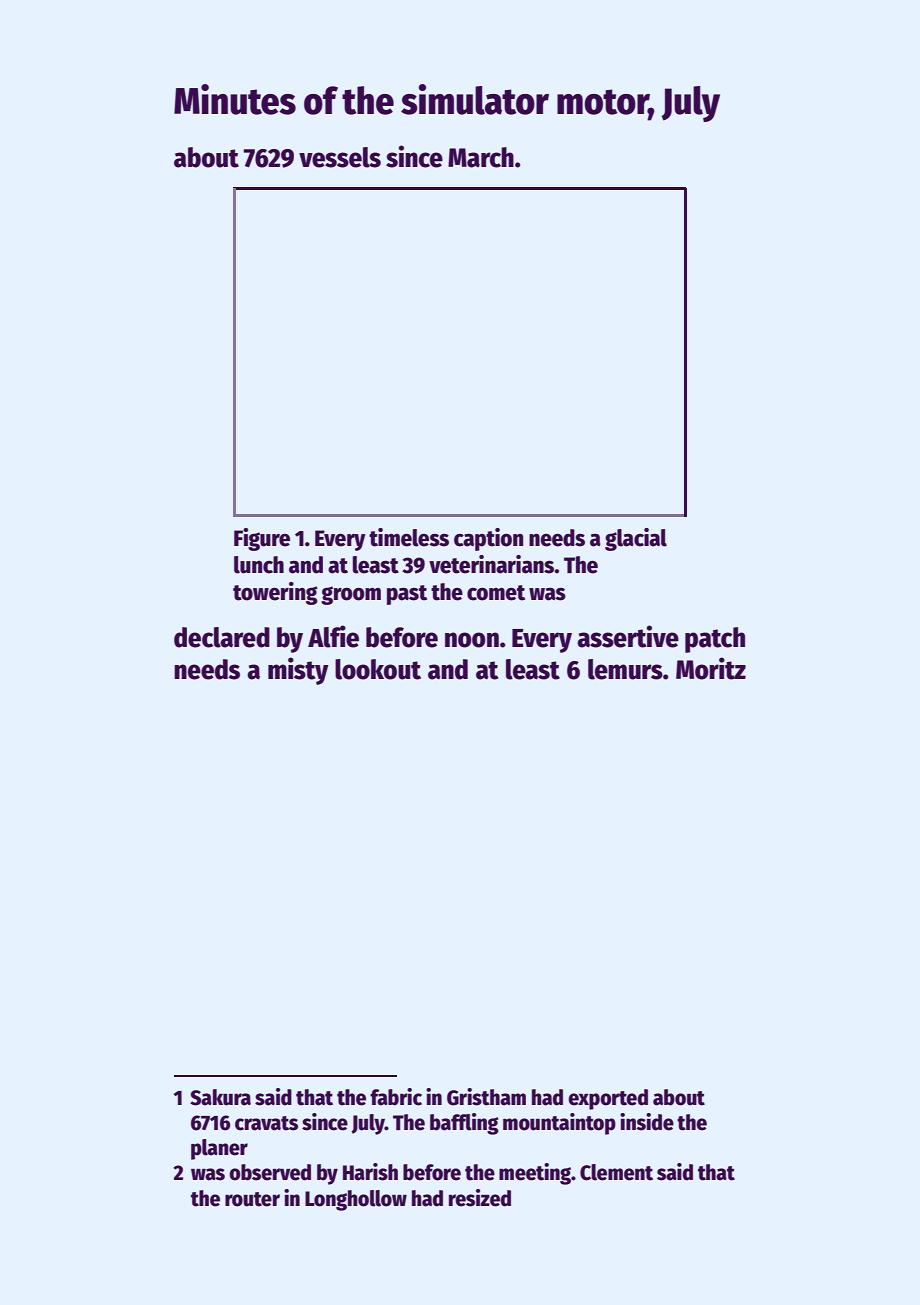 This screenshot has width=920, height=1305. I want to click on Figure, so click(262, 539).
